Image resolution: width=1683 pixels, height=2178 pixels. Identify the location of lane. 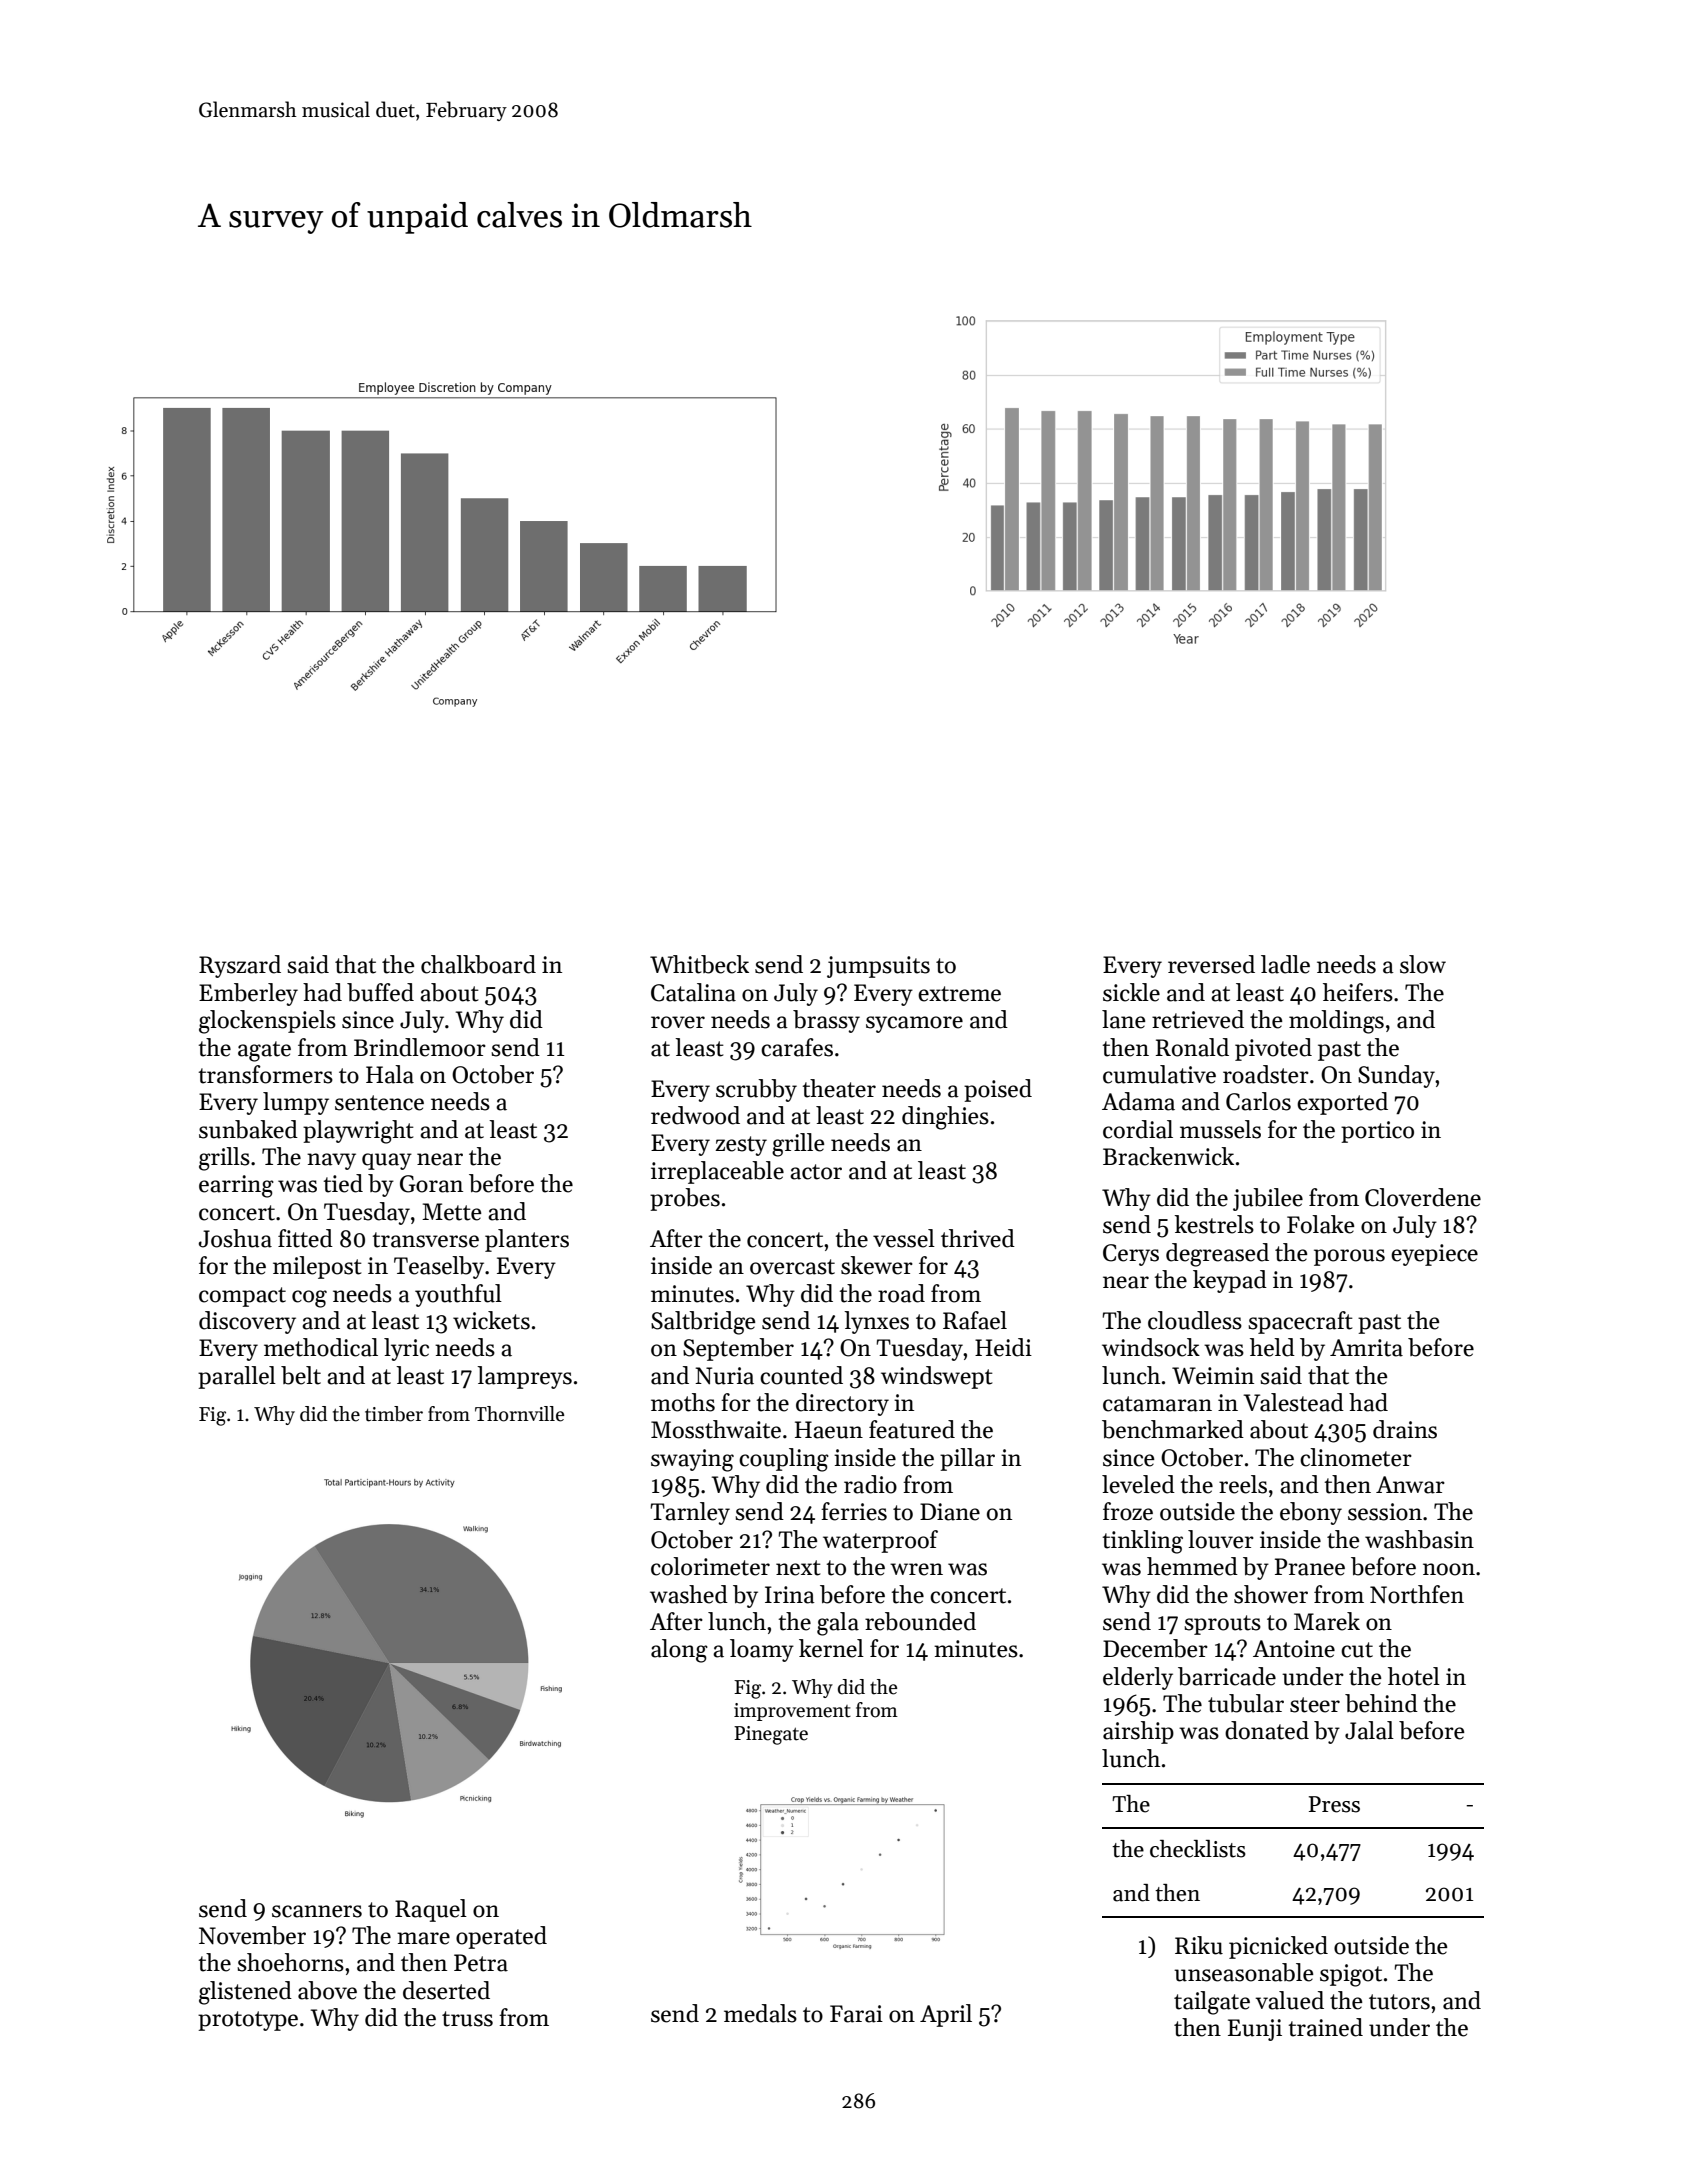
(1123, 1019).
